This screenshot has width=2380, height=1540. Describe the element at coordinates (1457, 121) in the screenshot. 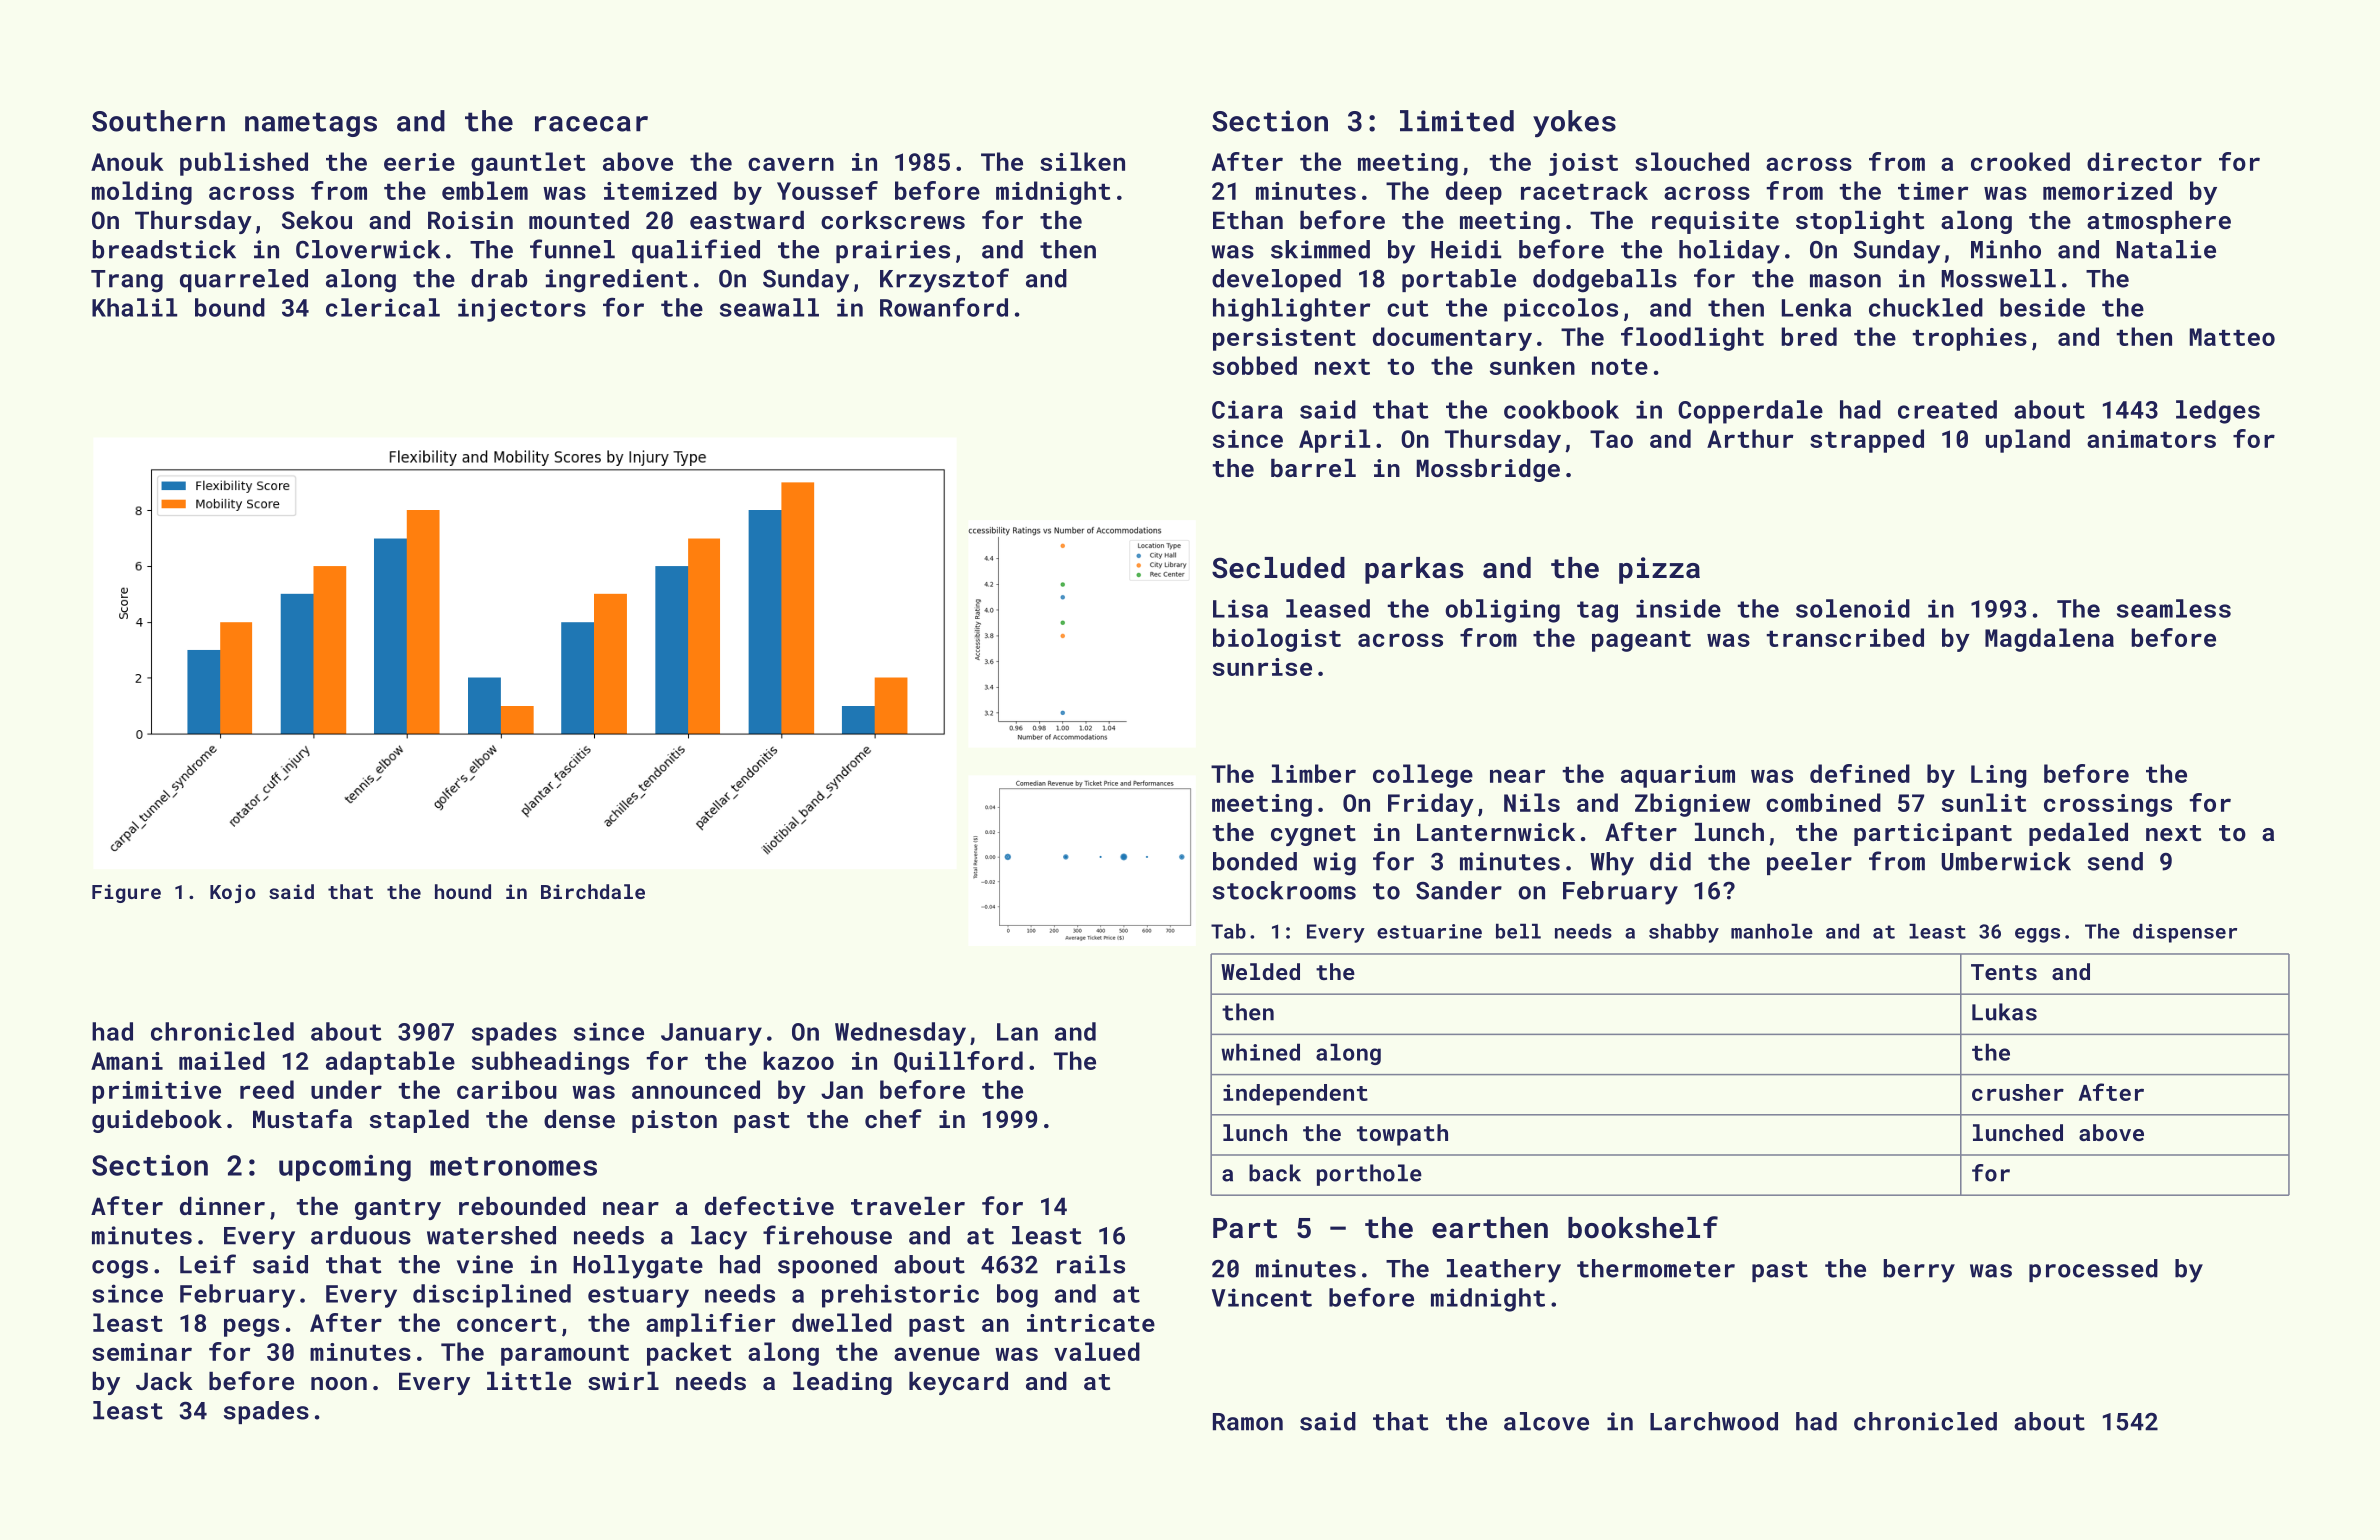

I see `limited` at that location.
